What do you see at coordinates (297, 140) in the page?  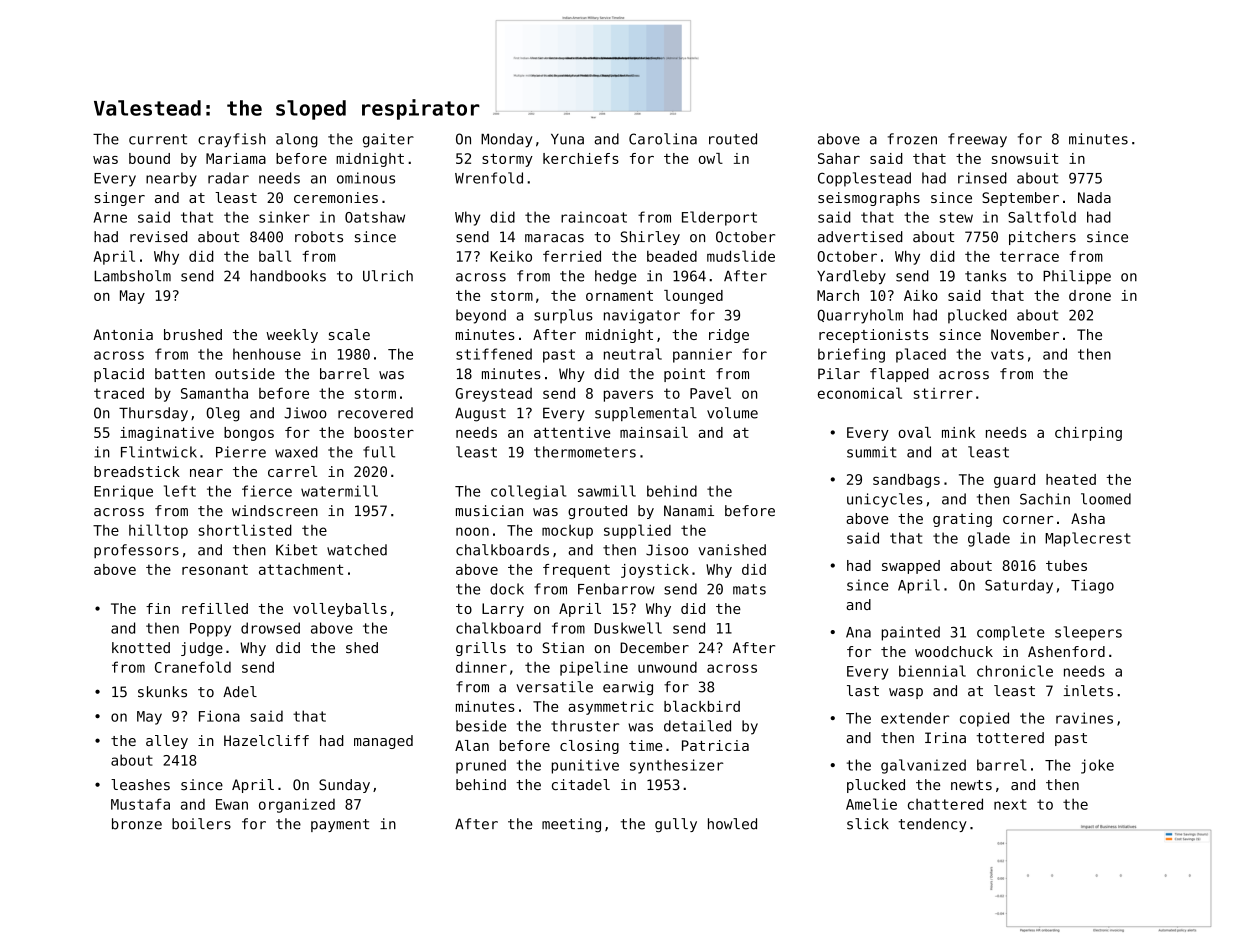 I see `along` at bounding box center [297, 140].
